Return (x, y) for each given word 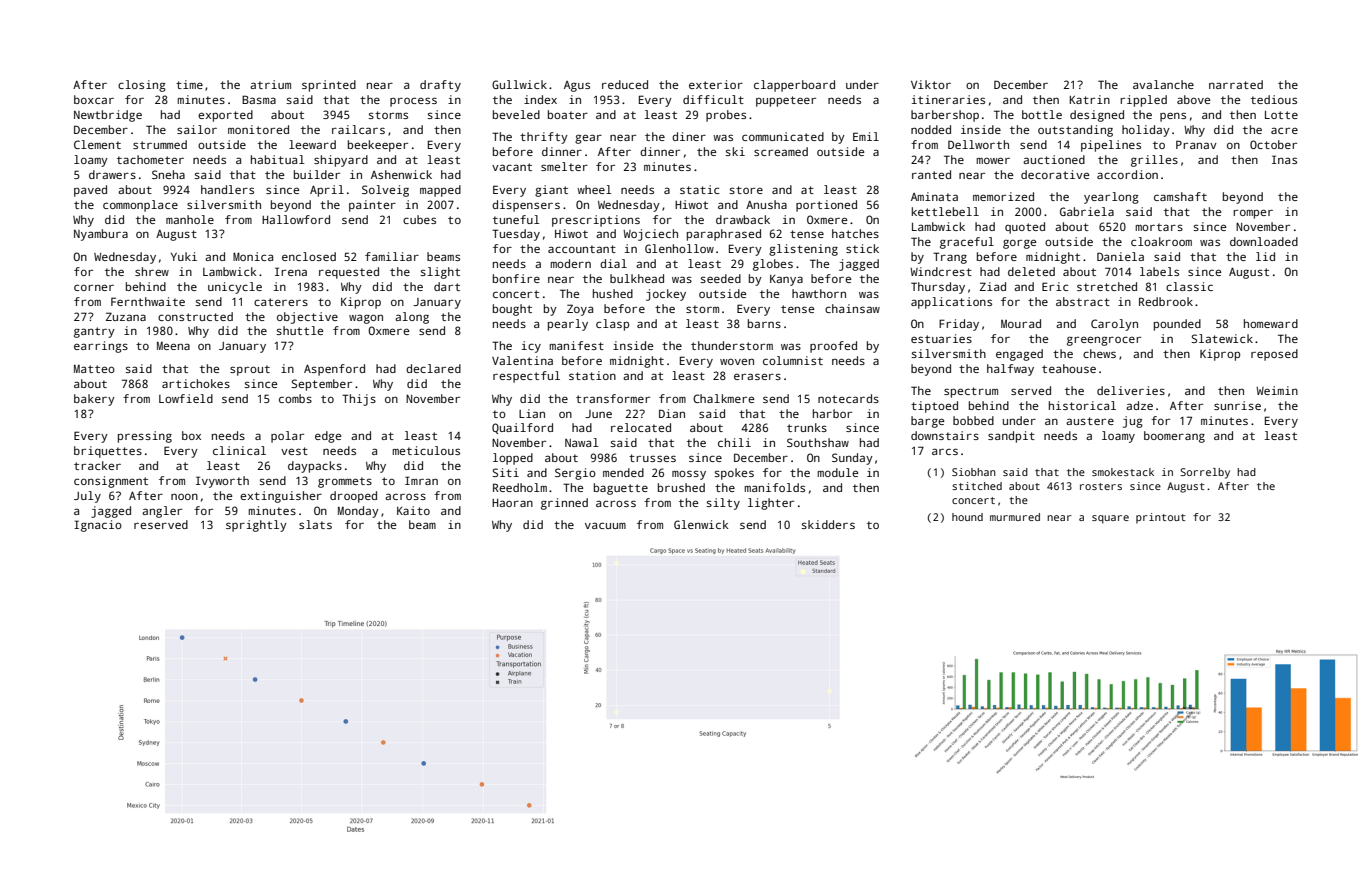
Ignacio (98, 526)
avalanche (1163, 84)
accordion (1127, 174)
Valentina (522, 360)
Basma (259, 99)
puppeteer (786, 101)
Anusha (766, 204)
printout (1160, 518)
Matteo (94, 368)
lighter (771, 504)
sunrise (1237, 405)
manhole (190, 219)
